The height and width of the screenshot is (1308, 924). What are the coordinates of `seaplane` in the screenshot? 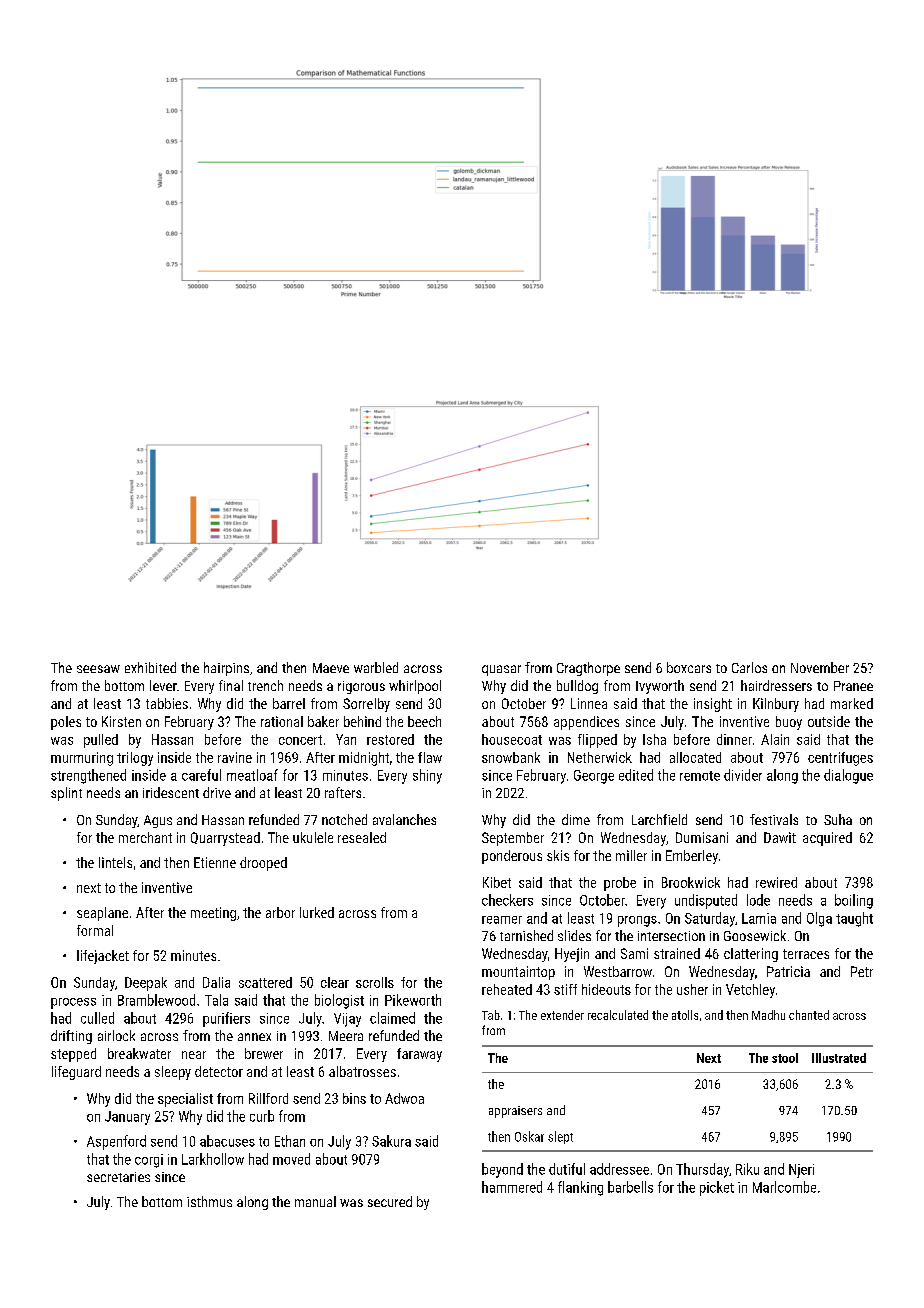 It's located at (102, 914).
